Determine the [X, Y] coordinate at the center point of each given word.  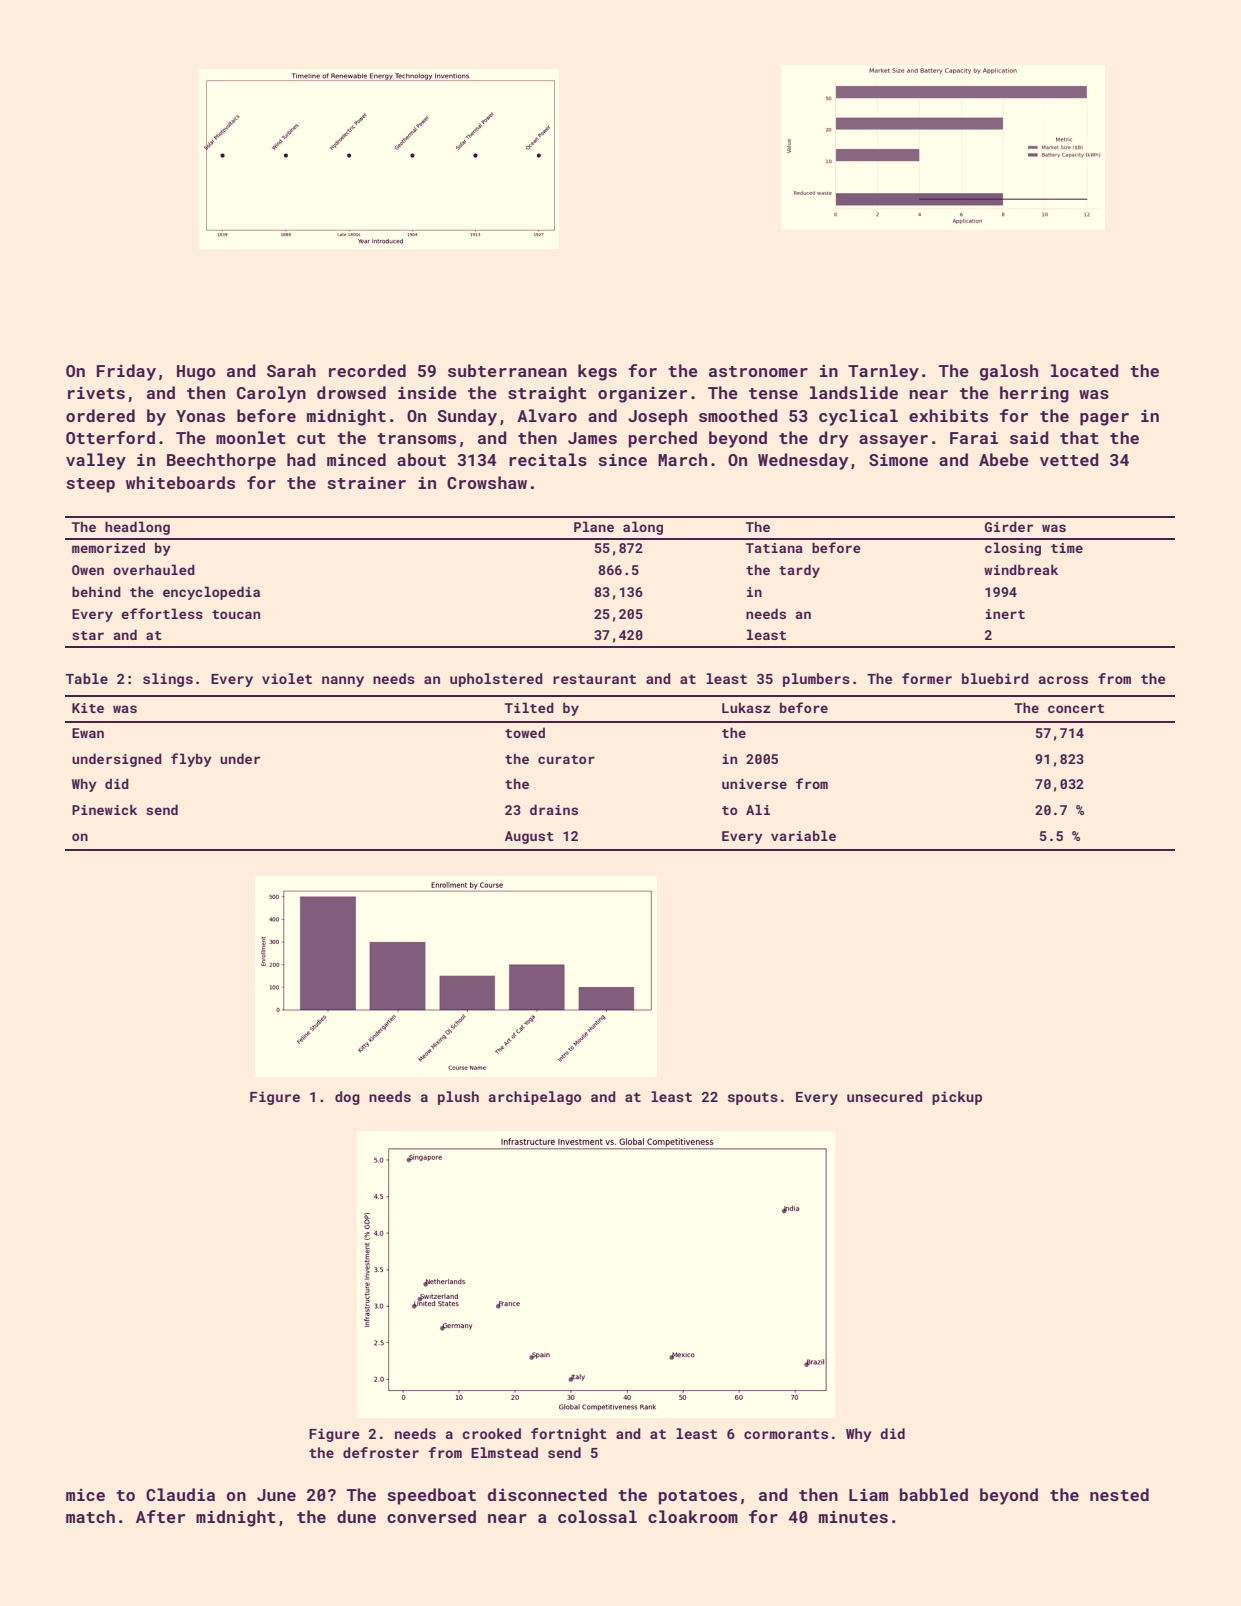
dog [347, 1098]
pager [1104, 419]
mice [85, 1495]
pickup [957, 1098]
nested [1119, 1494]
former [927, 678]
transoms [416, 438]
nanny [343, 681]
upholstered [496, 680]
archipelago [535, 1098]
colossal [597, 1516]
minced [356, 459]
